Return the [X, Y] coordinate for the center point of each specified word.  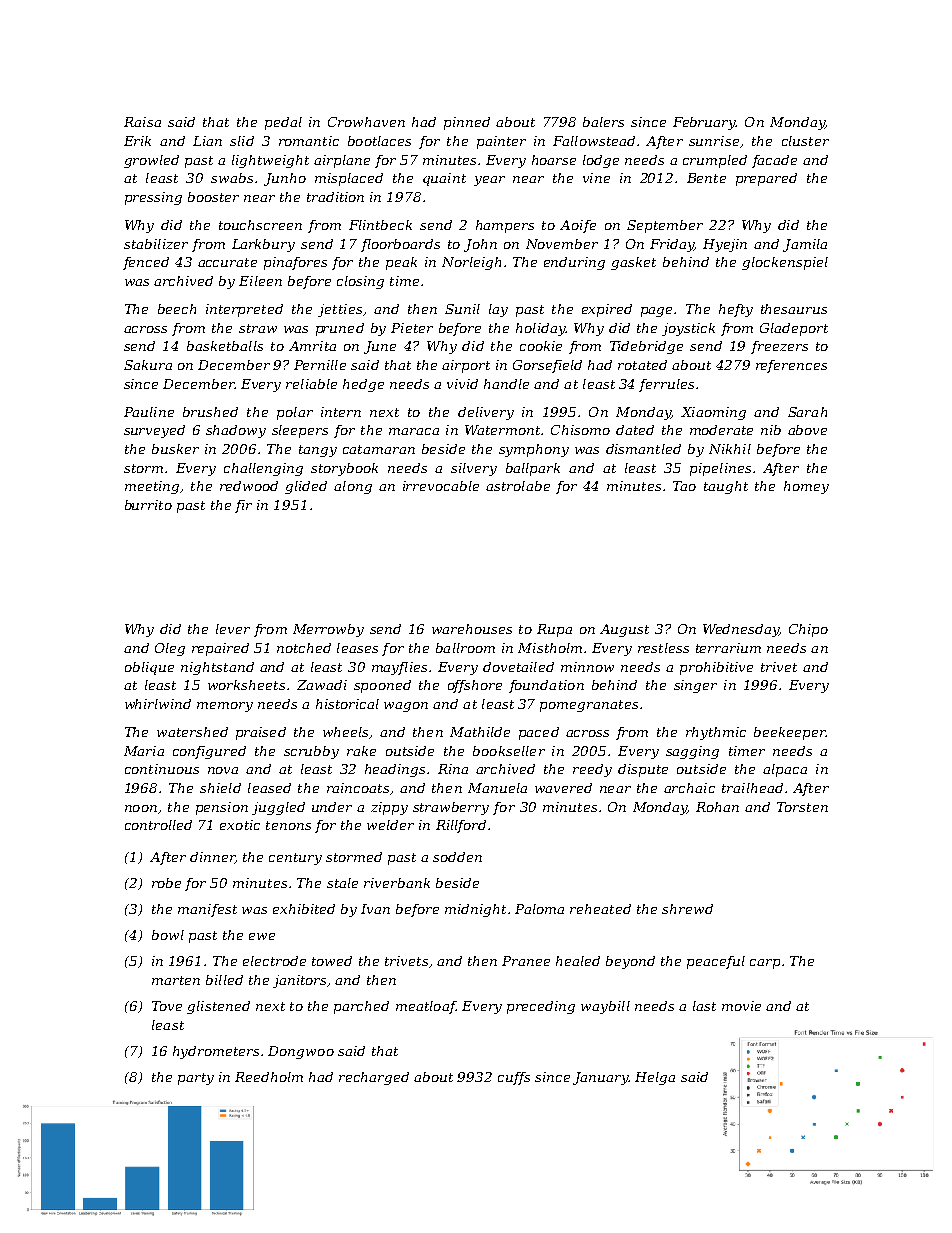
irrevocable [441, 486]
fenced [146, 263]
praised [261, 733]
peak [401, 263]
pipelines [720, 469]
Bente [706, 178]
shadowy [236, 431]
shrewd [687, 909]
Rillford [461, 826]
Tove [167, 1006]
